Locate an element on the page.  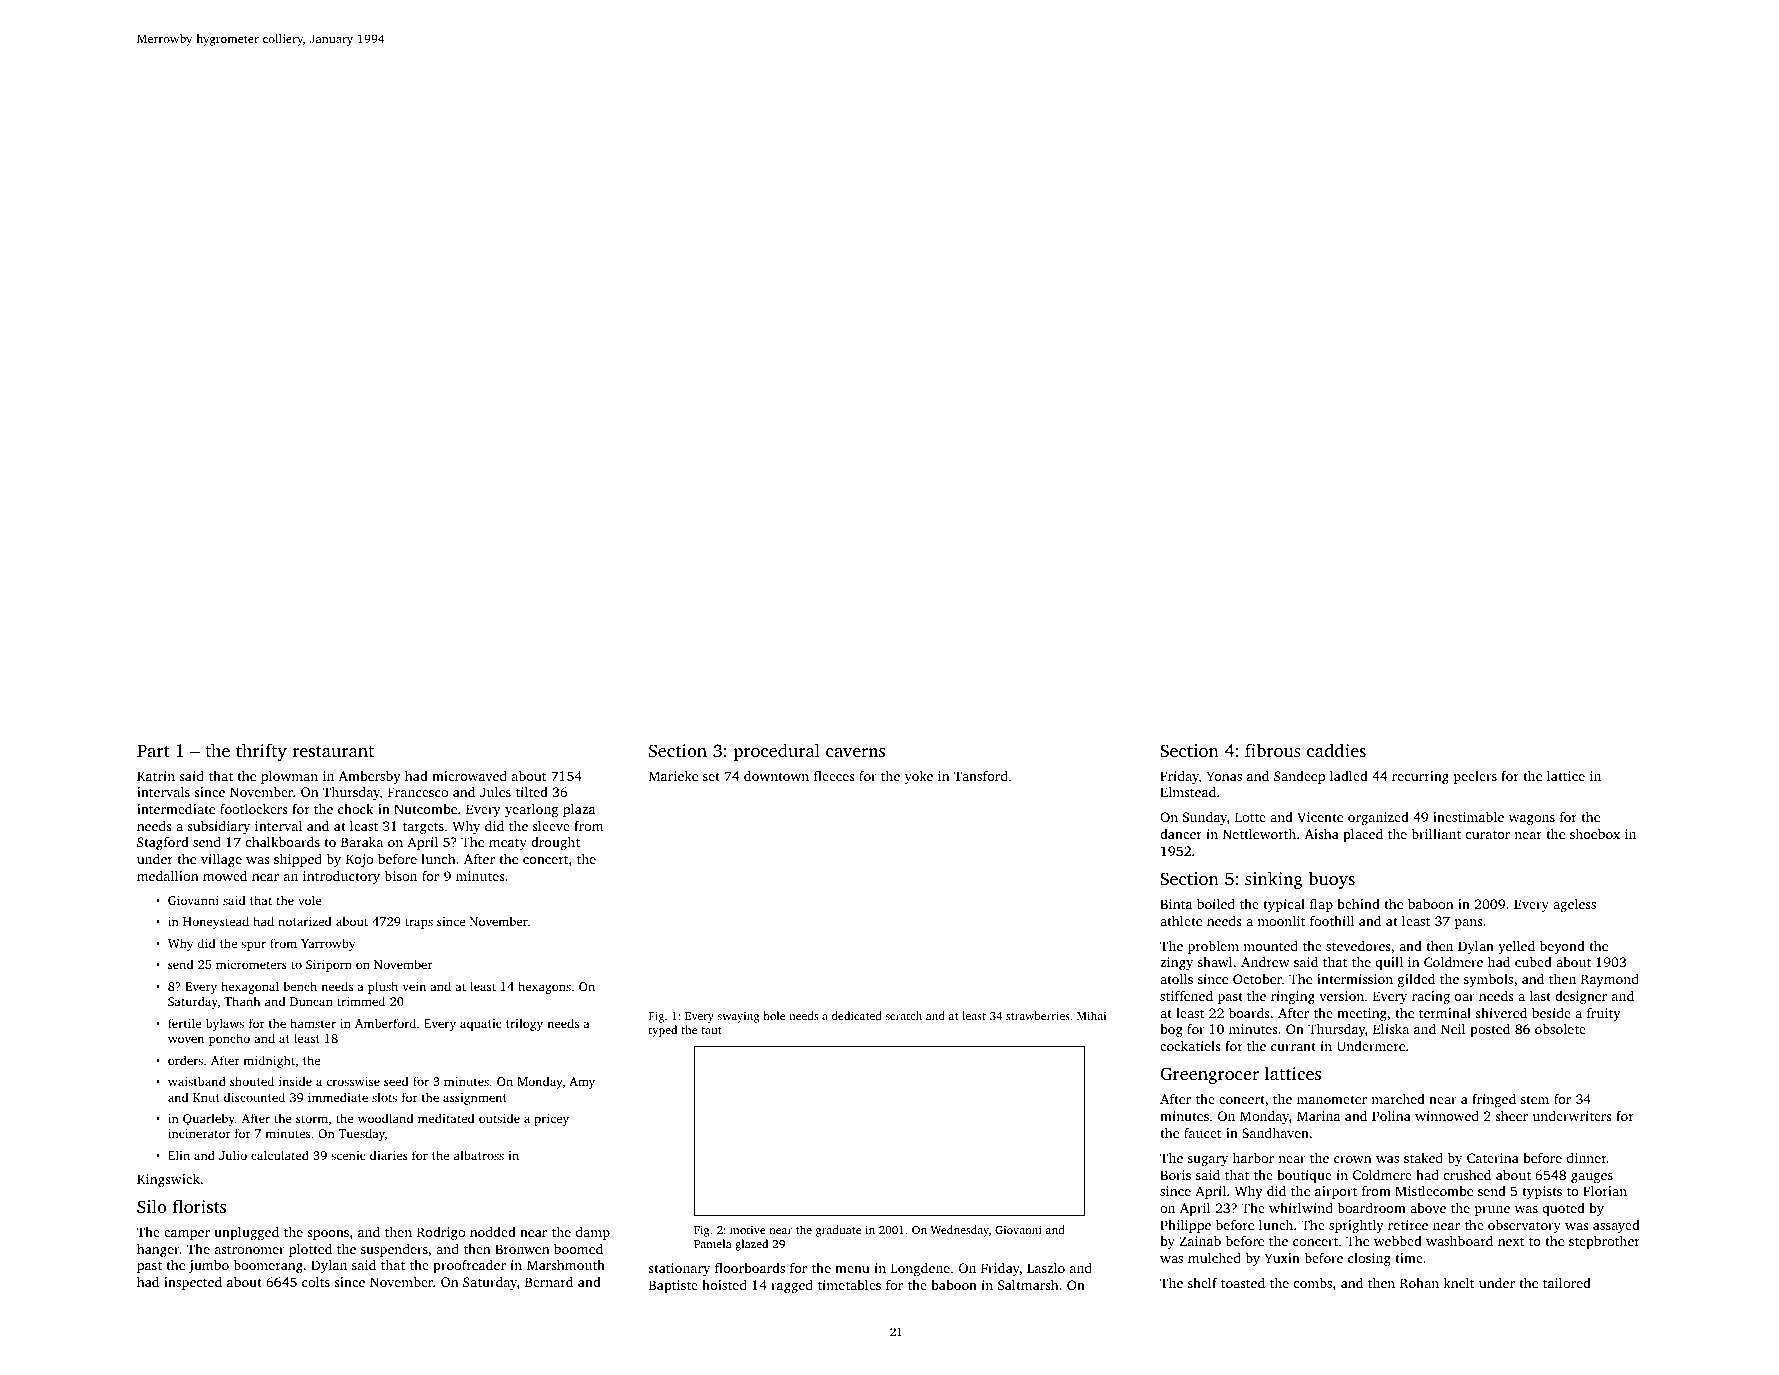
tailored is located at coordinates (1567, 1283).
